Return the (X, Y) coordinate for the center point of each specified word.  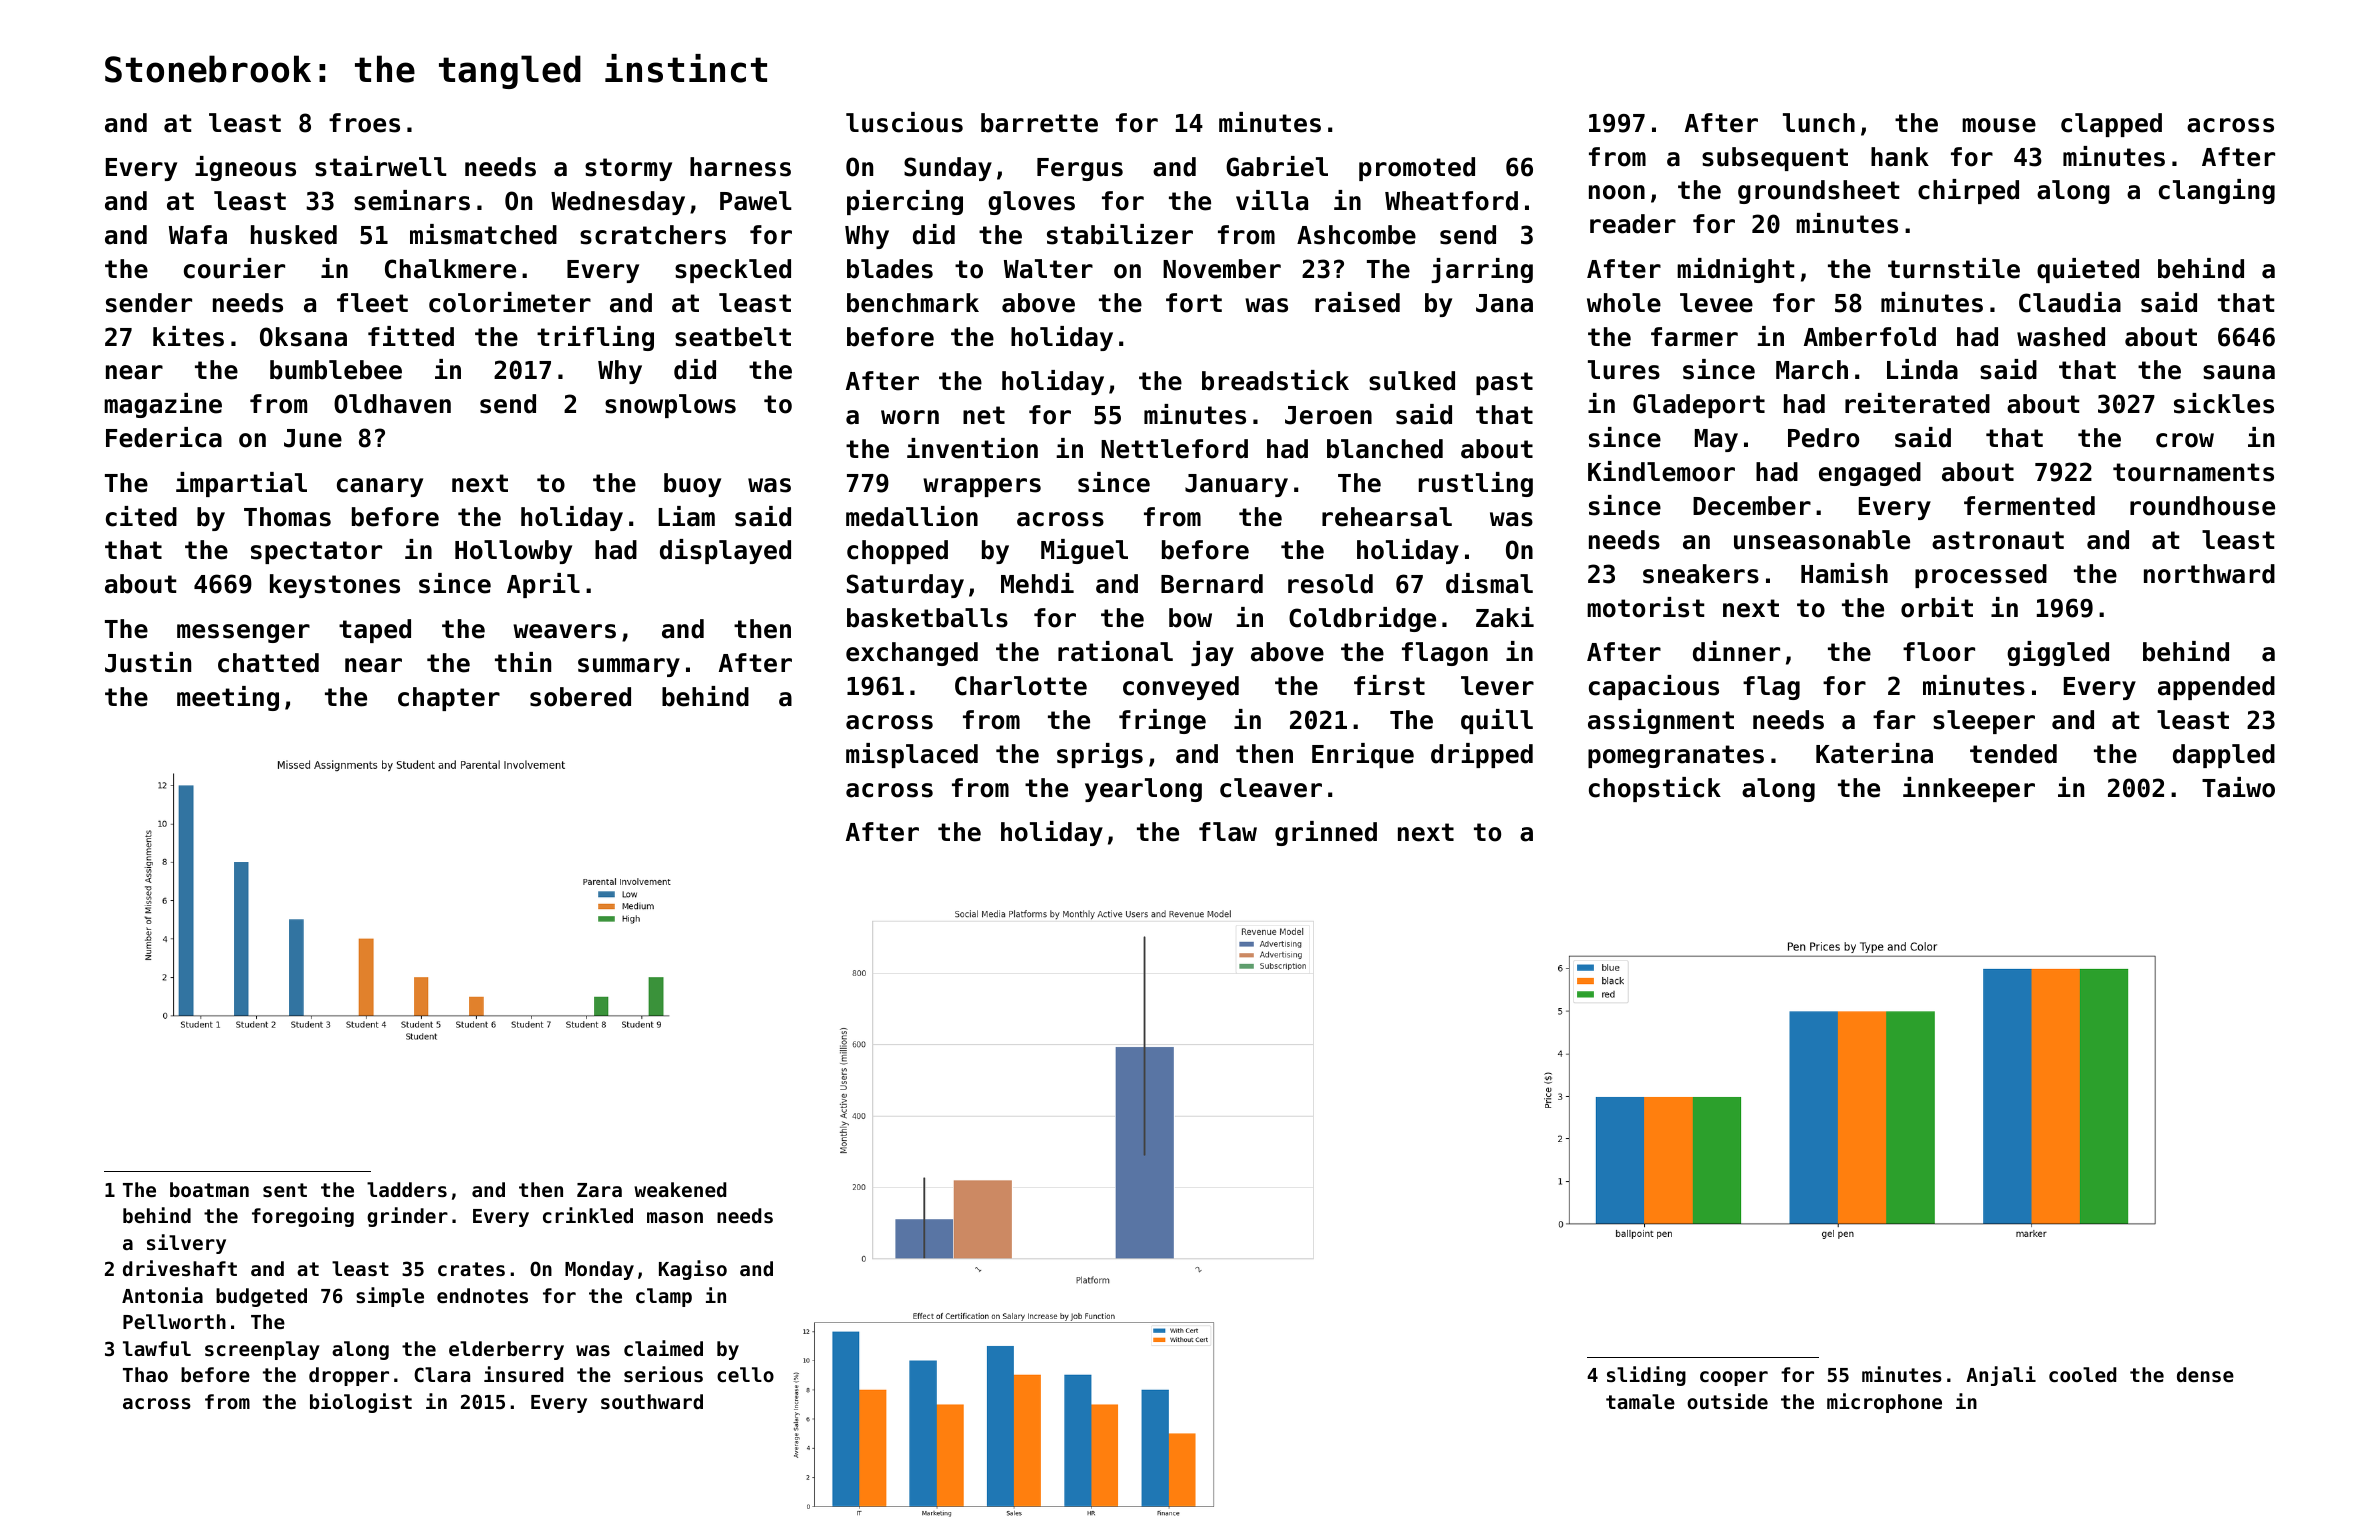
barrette (1039, 123)
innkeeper (1969, 789)
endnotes (482, 1295)
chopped (897, 552)
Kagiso (693, 1270)
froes (364, 123)
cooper (1734, 1378)
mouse (1999, 125)
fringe (1162, 721)
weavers (564, 631)
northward (2209, 574)
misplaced (912, 755)
